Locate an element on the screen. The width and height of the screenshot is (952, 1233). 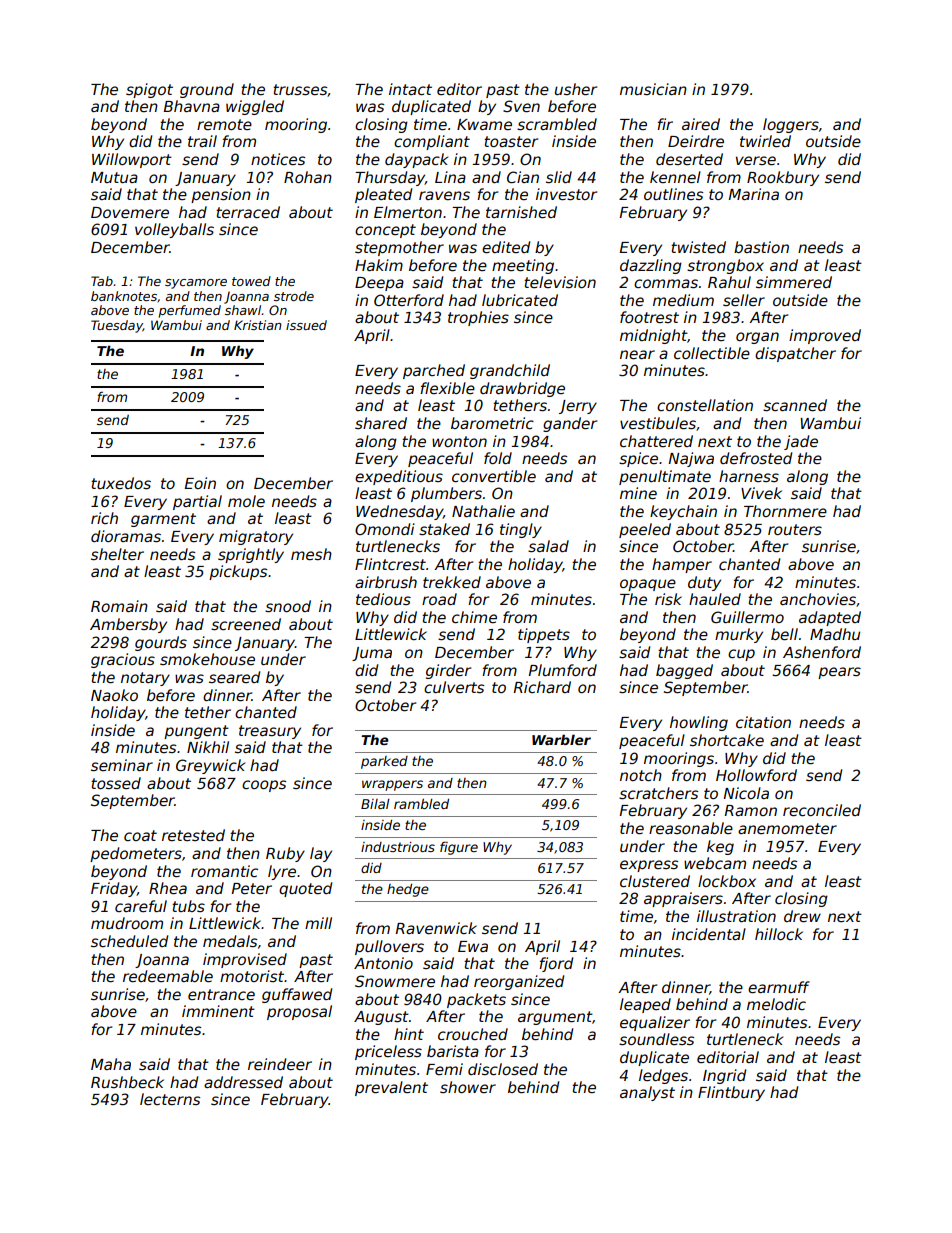
Rushbeck is located at coordinates (127, 1082).
